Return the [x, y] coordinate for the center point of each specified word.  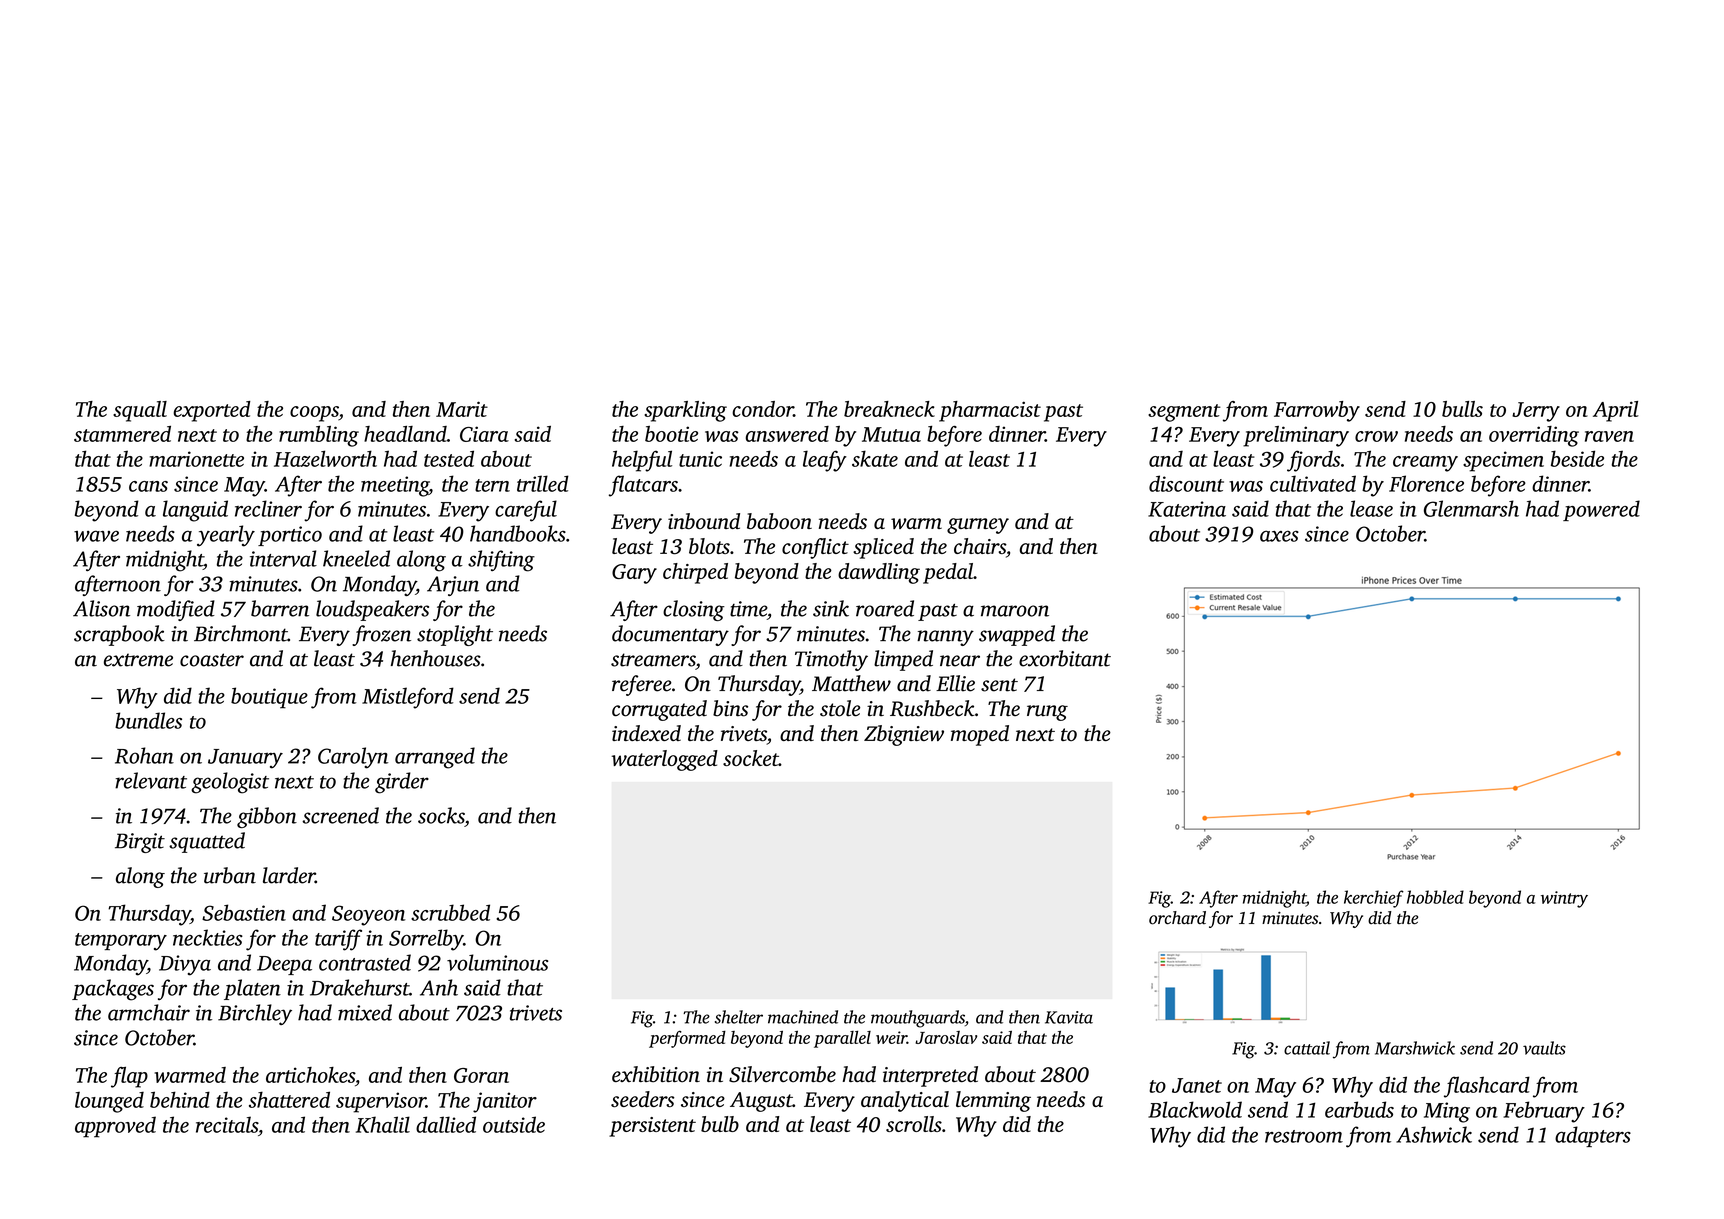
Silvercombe [782, 1074]
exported [212, 411]
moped [980, 735]
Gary [634, 574]
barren [280, 608]
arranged [435, 758]
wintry [1564, 899]
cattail [1307, 1048]
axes [1279, 536]
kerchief [1374, 899]
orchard [1177, 918]
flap [129, 1077]
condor [763, 409]
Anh [439, 987]
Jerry [1536, 412]
